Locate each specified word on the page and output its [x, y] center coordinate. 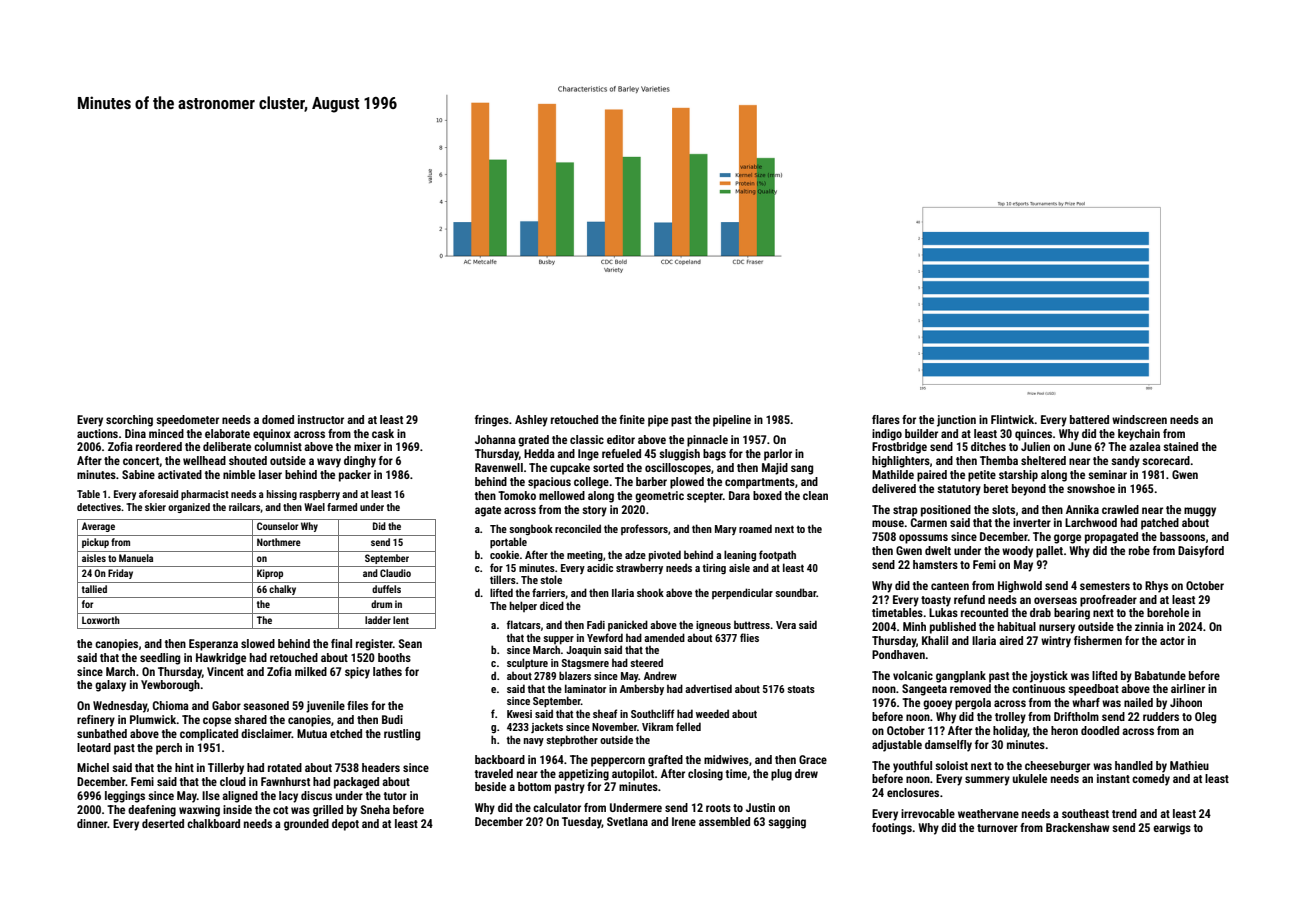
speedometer [187, 421]
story [594, 511]
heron [1064, 730]
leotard [94, 747]
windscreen [1139, 419]
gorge [1067, 539]
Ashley [531, 421]
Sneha [375, 809]
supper [558, 640]
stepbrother [572, 741]
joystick [1049, 677]
